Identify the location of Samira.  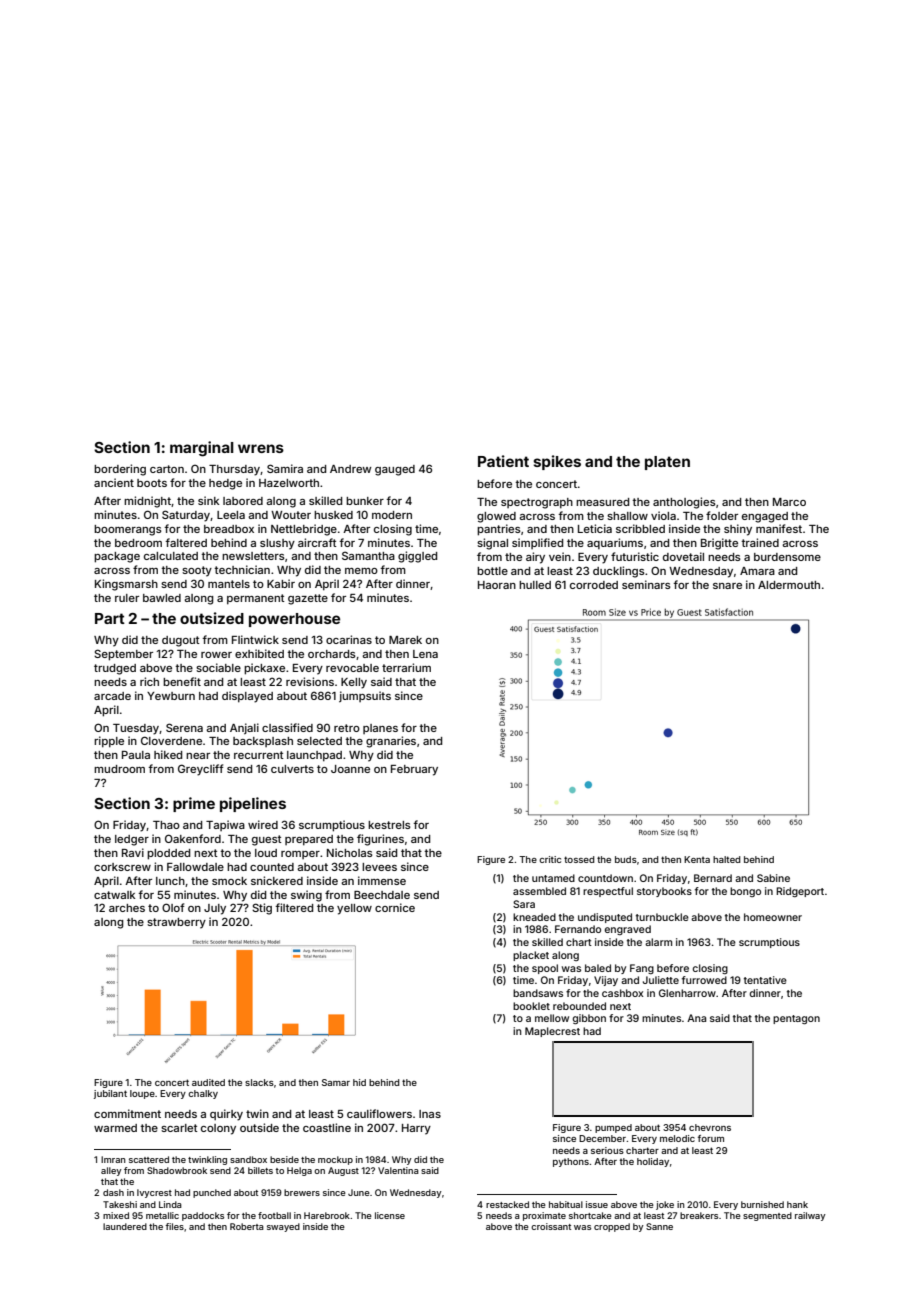
(285, 468).
